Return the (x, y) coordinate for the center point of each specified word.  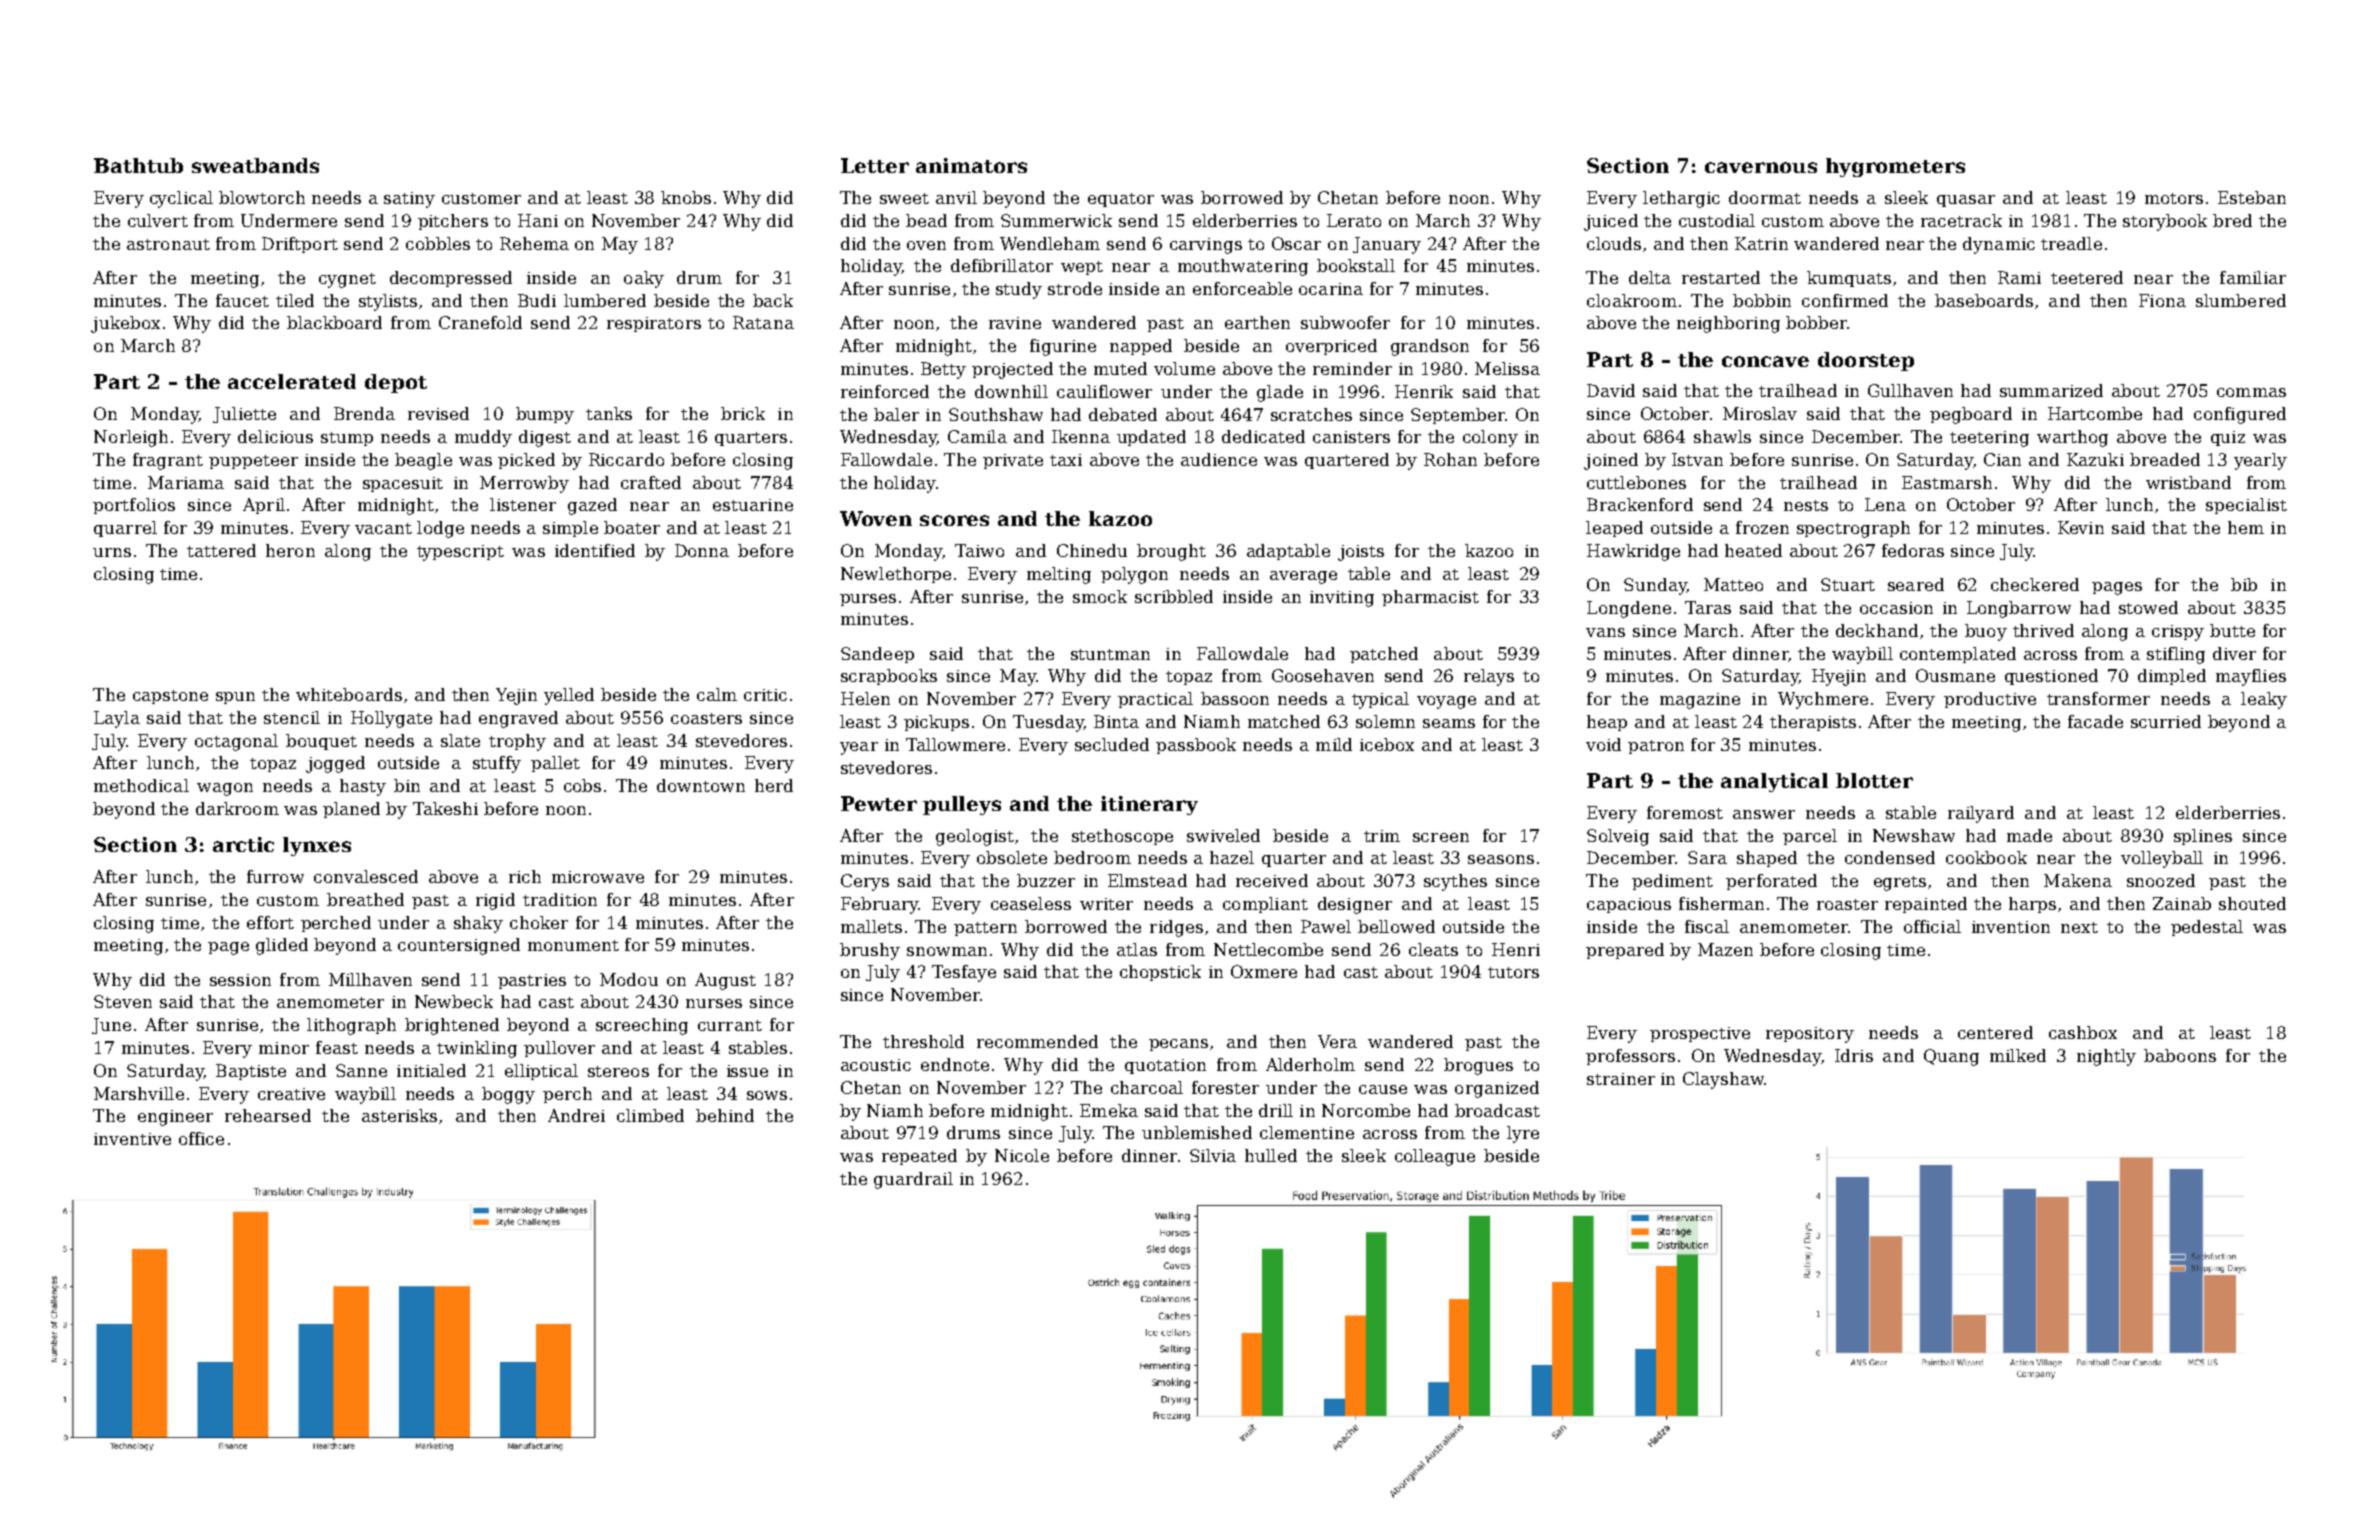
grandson (1430, 347)
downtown (701, 785)
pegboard (1971, 415)
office (201, 1138)
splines (2203, 837)
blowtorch (262, 197)
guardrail (913, 1180)
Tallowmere (955, 744)
